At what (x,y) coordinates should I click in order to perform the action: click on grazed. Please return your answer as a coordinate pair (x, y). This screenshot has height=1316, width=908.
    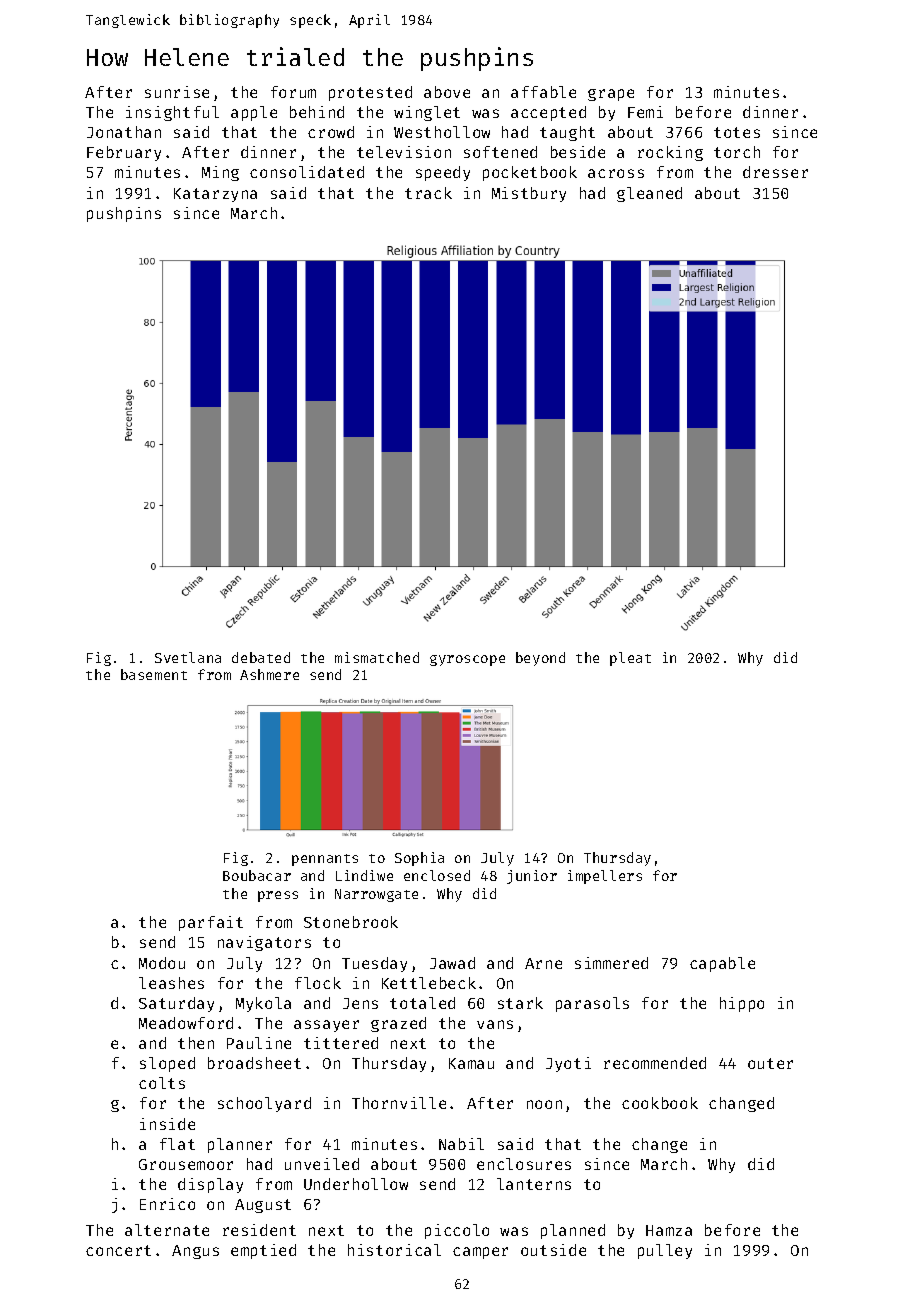
    Looking at the image, I should click on (398, 1024).
